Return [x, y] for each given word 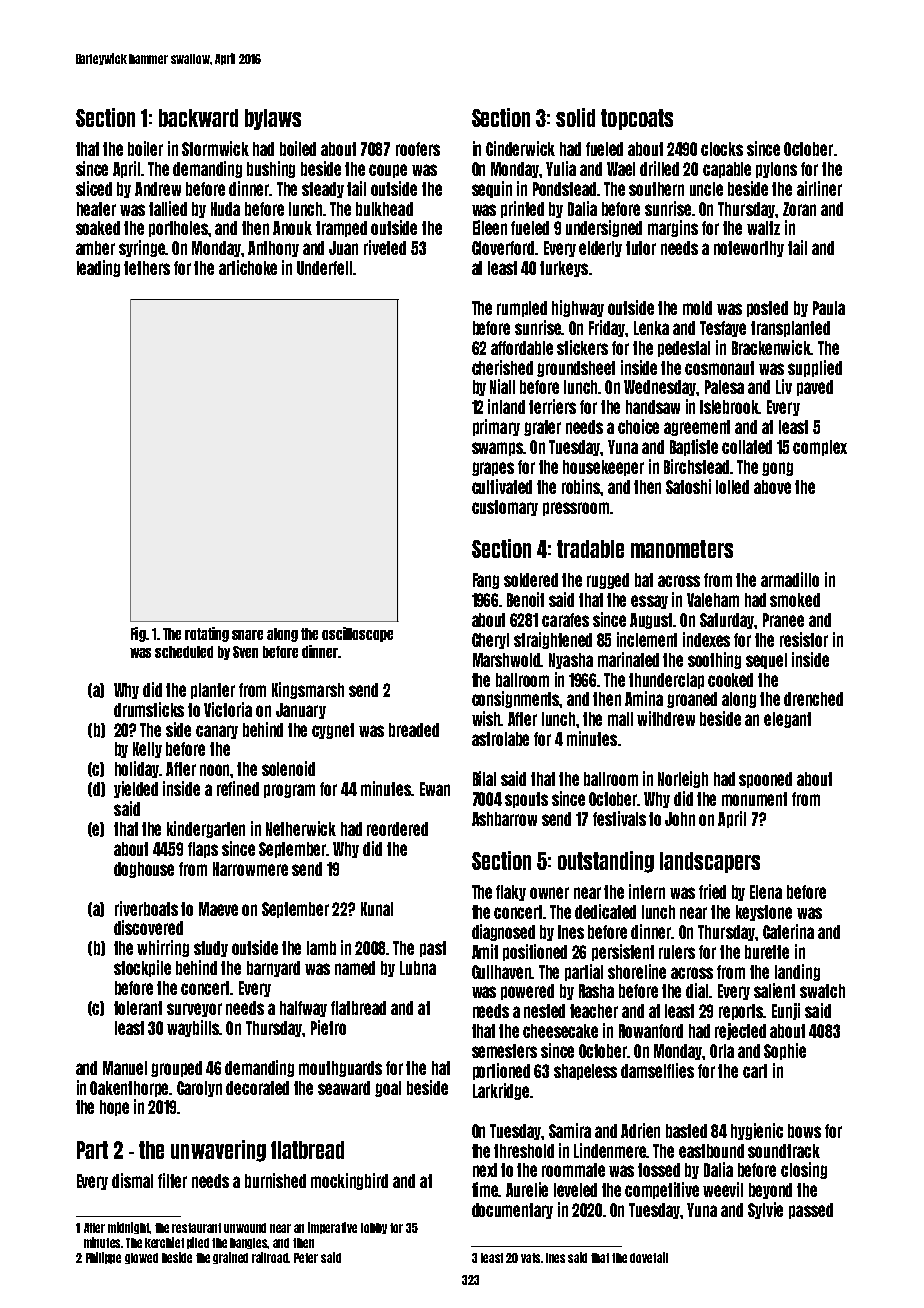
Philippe [103, 1258]
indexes [706, 639]
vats [531, 1258]
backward [198, 118]
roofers [418, 149]
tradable [590, 549]
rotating [207, 634]
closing [804, 1170]
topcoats [637, 119]
